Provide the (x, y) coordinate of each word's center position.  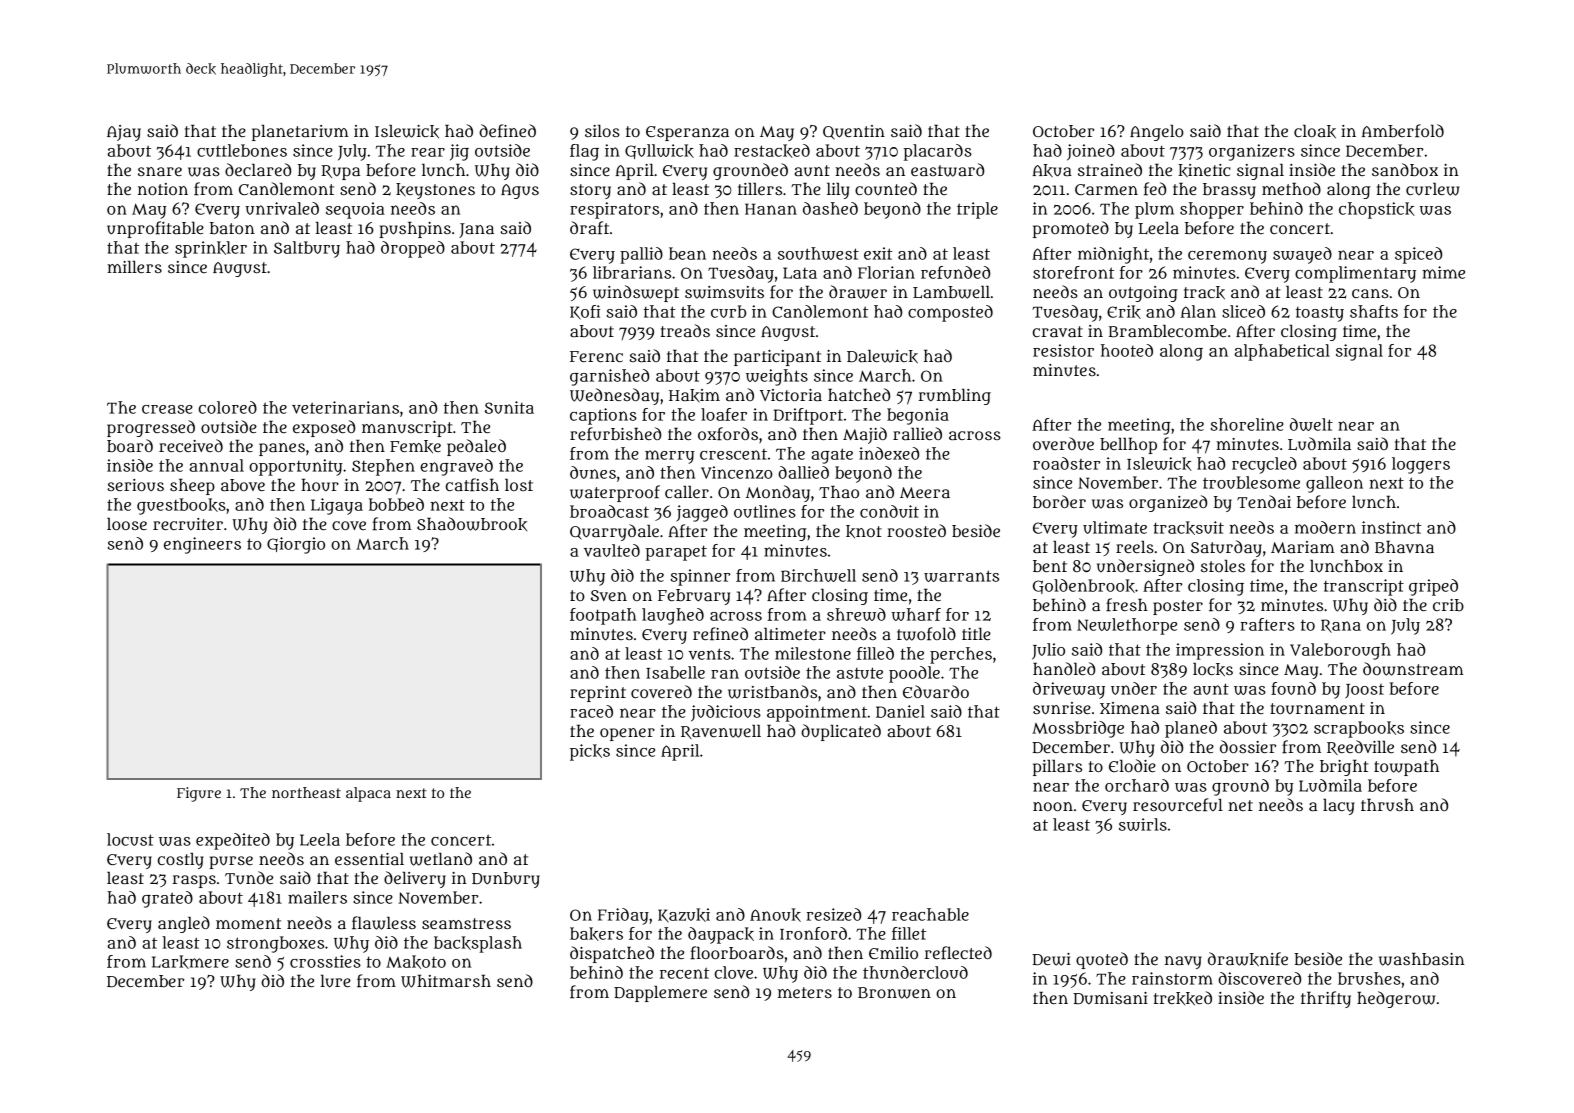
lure (336, 981)
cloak (1315, 132)
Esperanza (687, 133)
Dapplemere (660, 994)
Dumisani (1110, 998)
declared (258, 169)
